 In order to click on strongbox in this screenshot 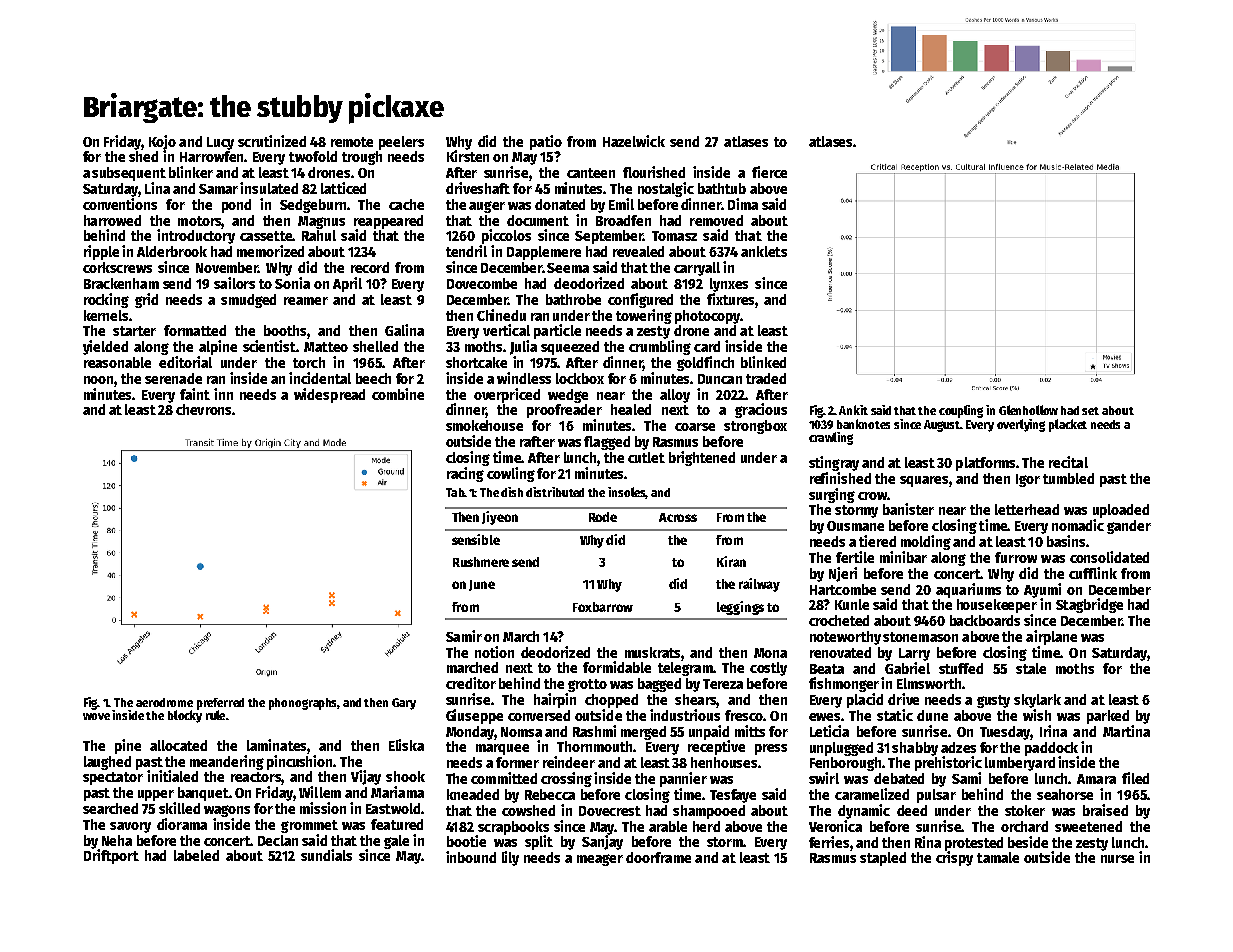, I will do `click(755, 427)`.
